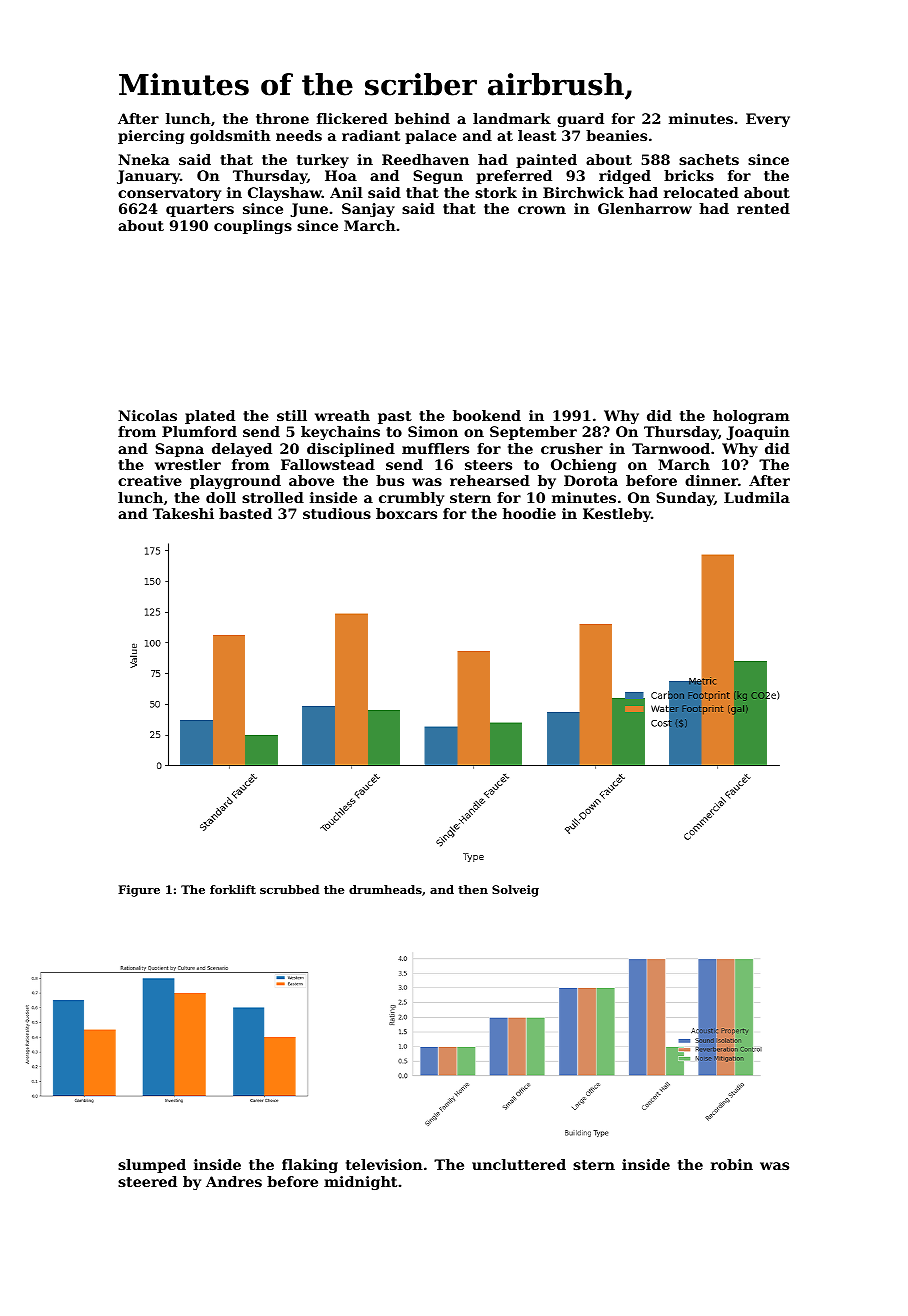 The width and height of the screenshot is (908, 1316). What do you see at coordinates (751, 417) in the screenshot?
I see `hologram` at bounding box center [751, 417].
